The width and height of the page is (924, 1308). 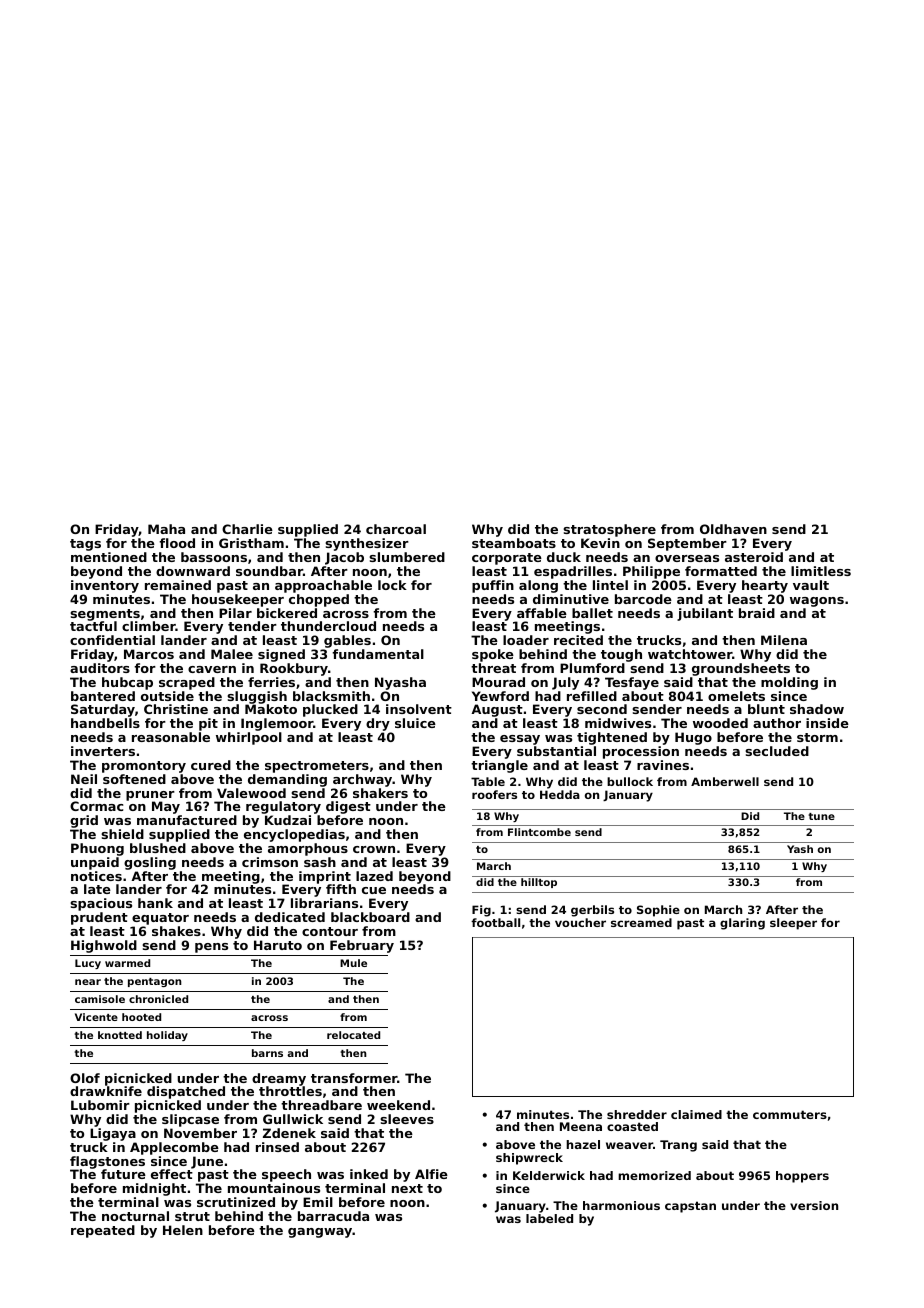 I want to click on downward, so click(x=193, y=571).
